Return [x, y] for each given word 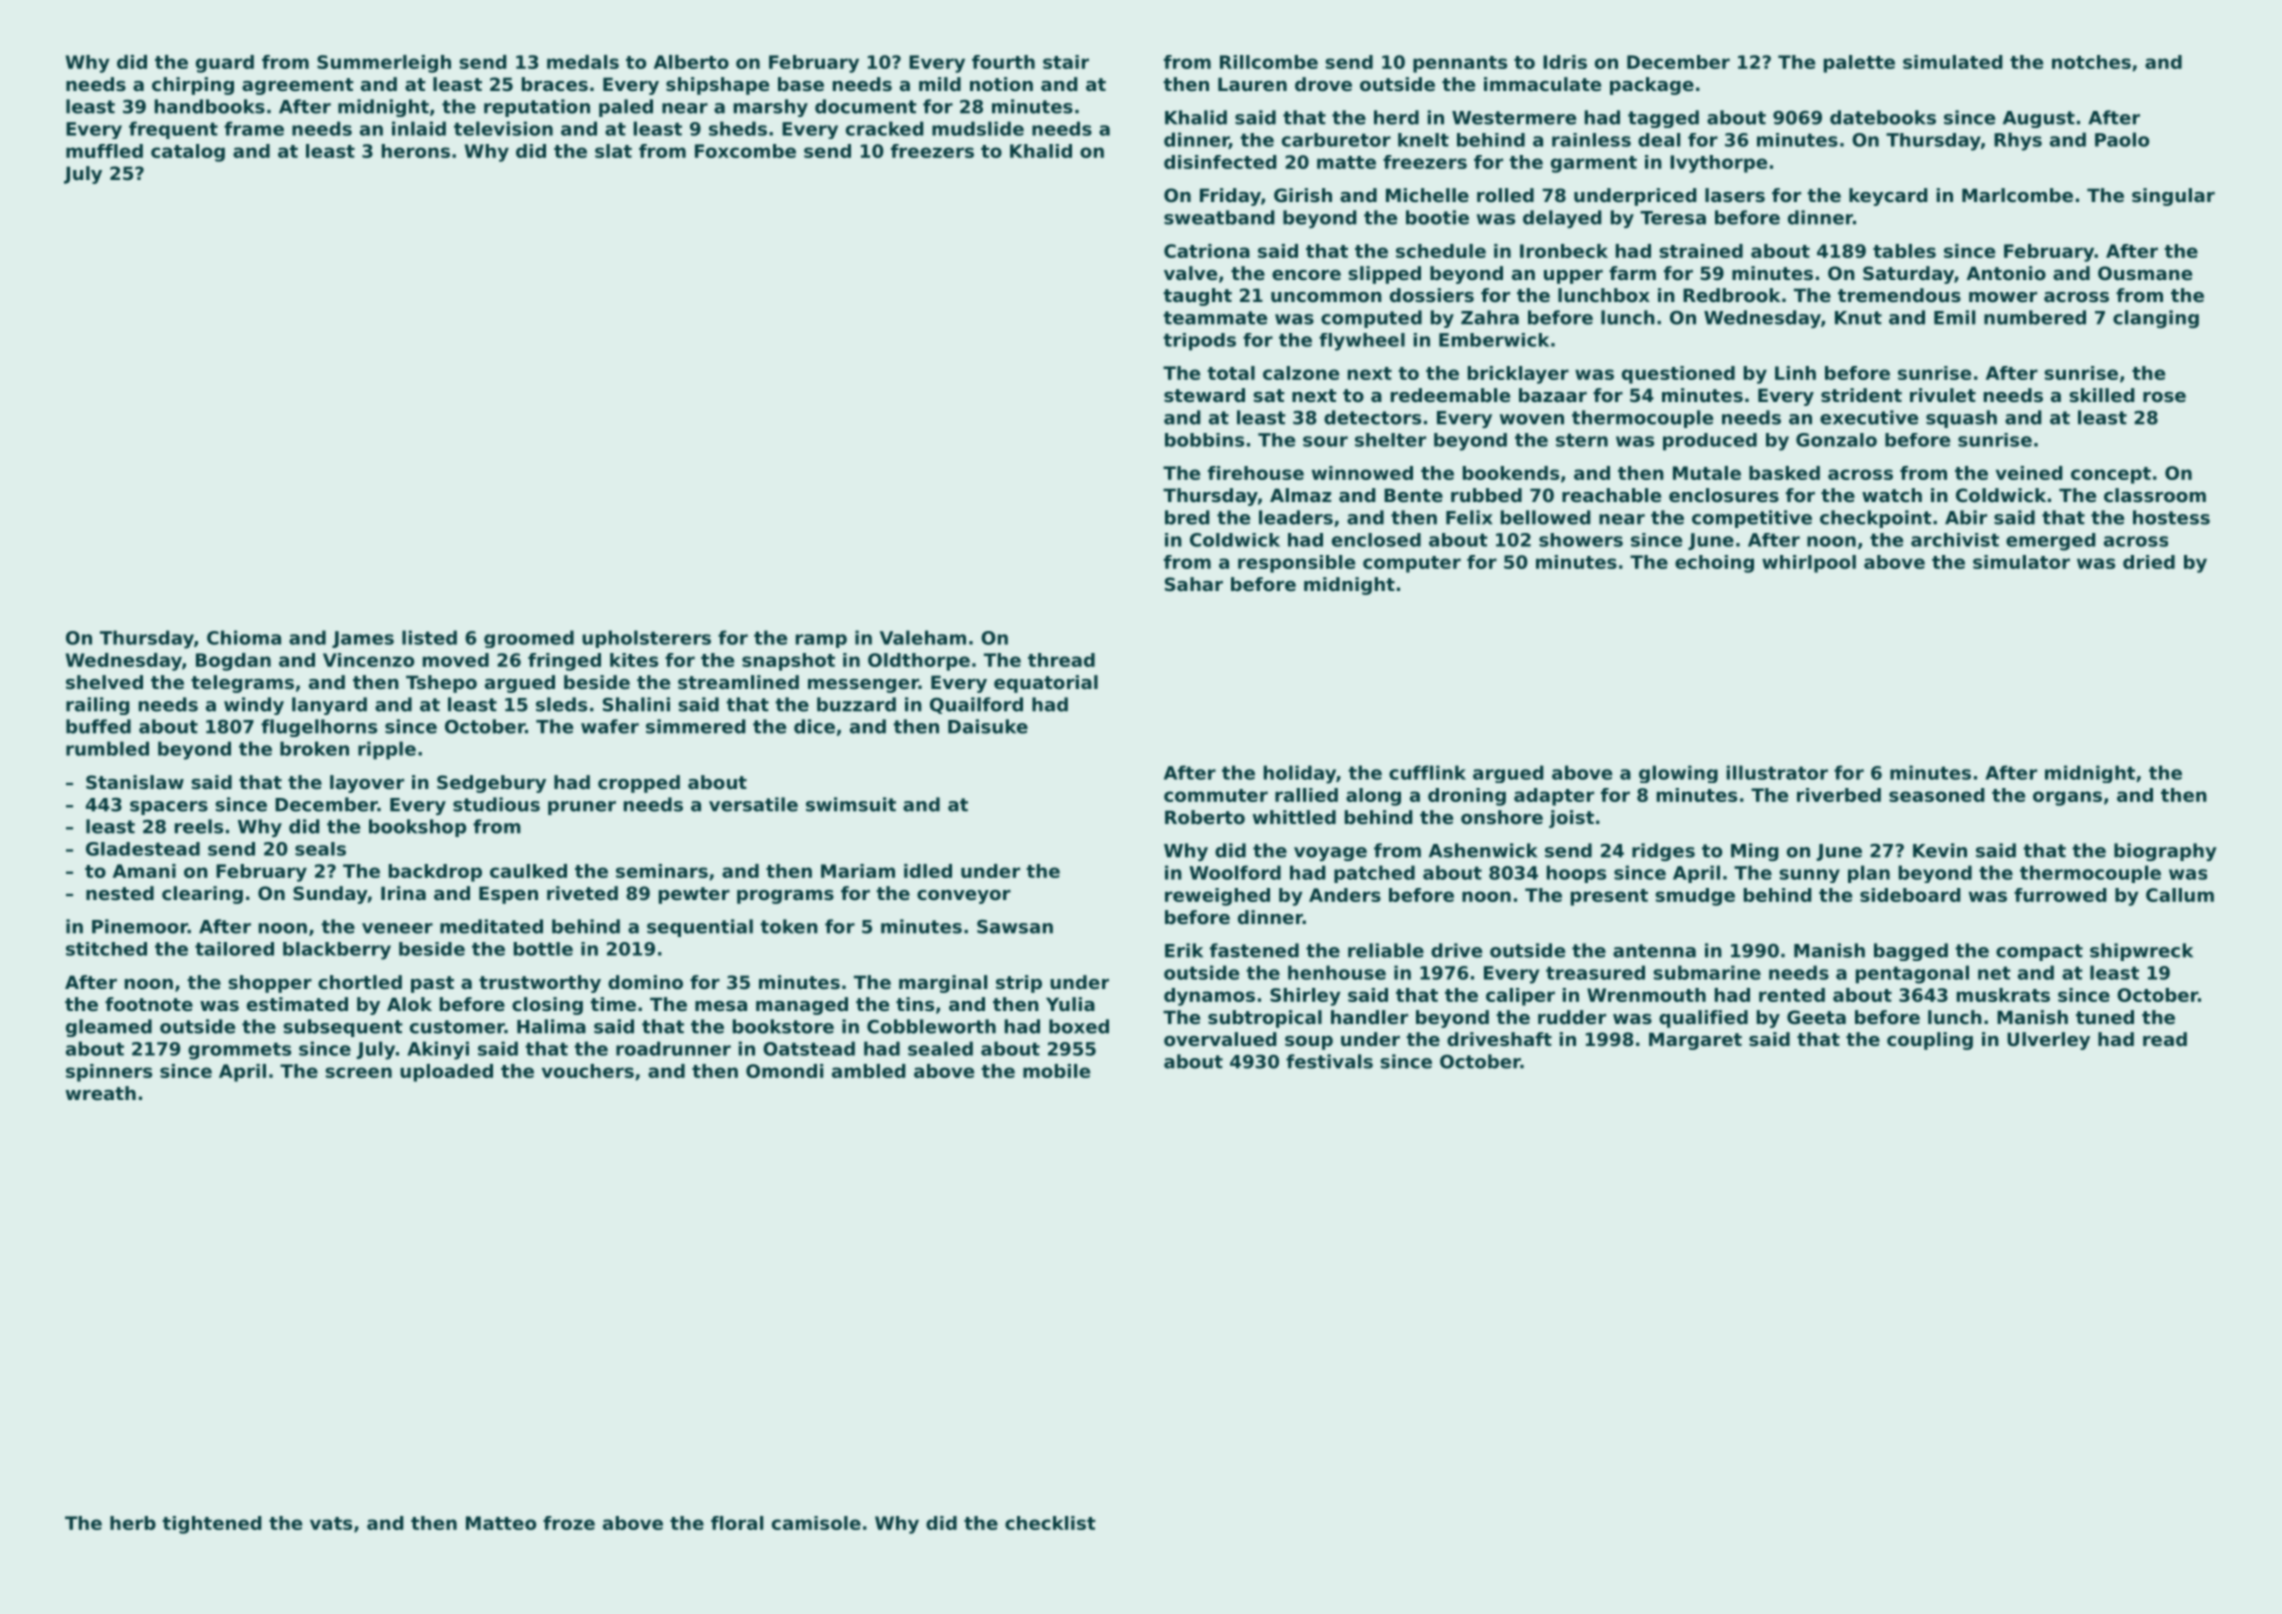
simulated [1953, 62]
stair [1066, 62]
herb [133, 1523]
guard [225, 64]
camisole [816, 1523]
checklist [1050, 1523]
